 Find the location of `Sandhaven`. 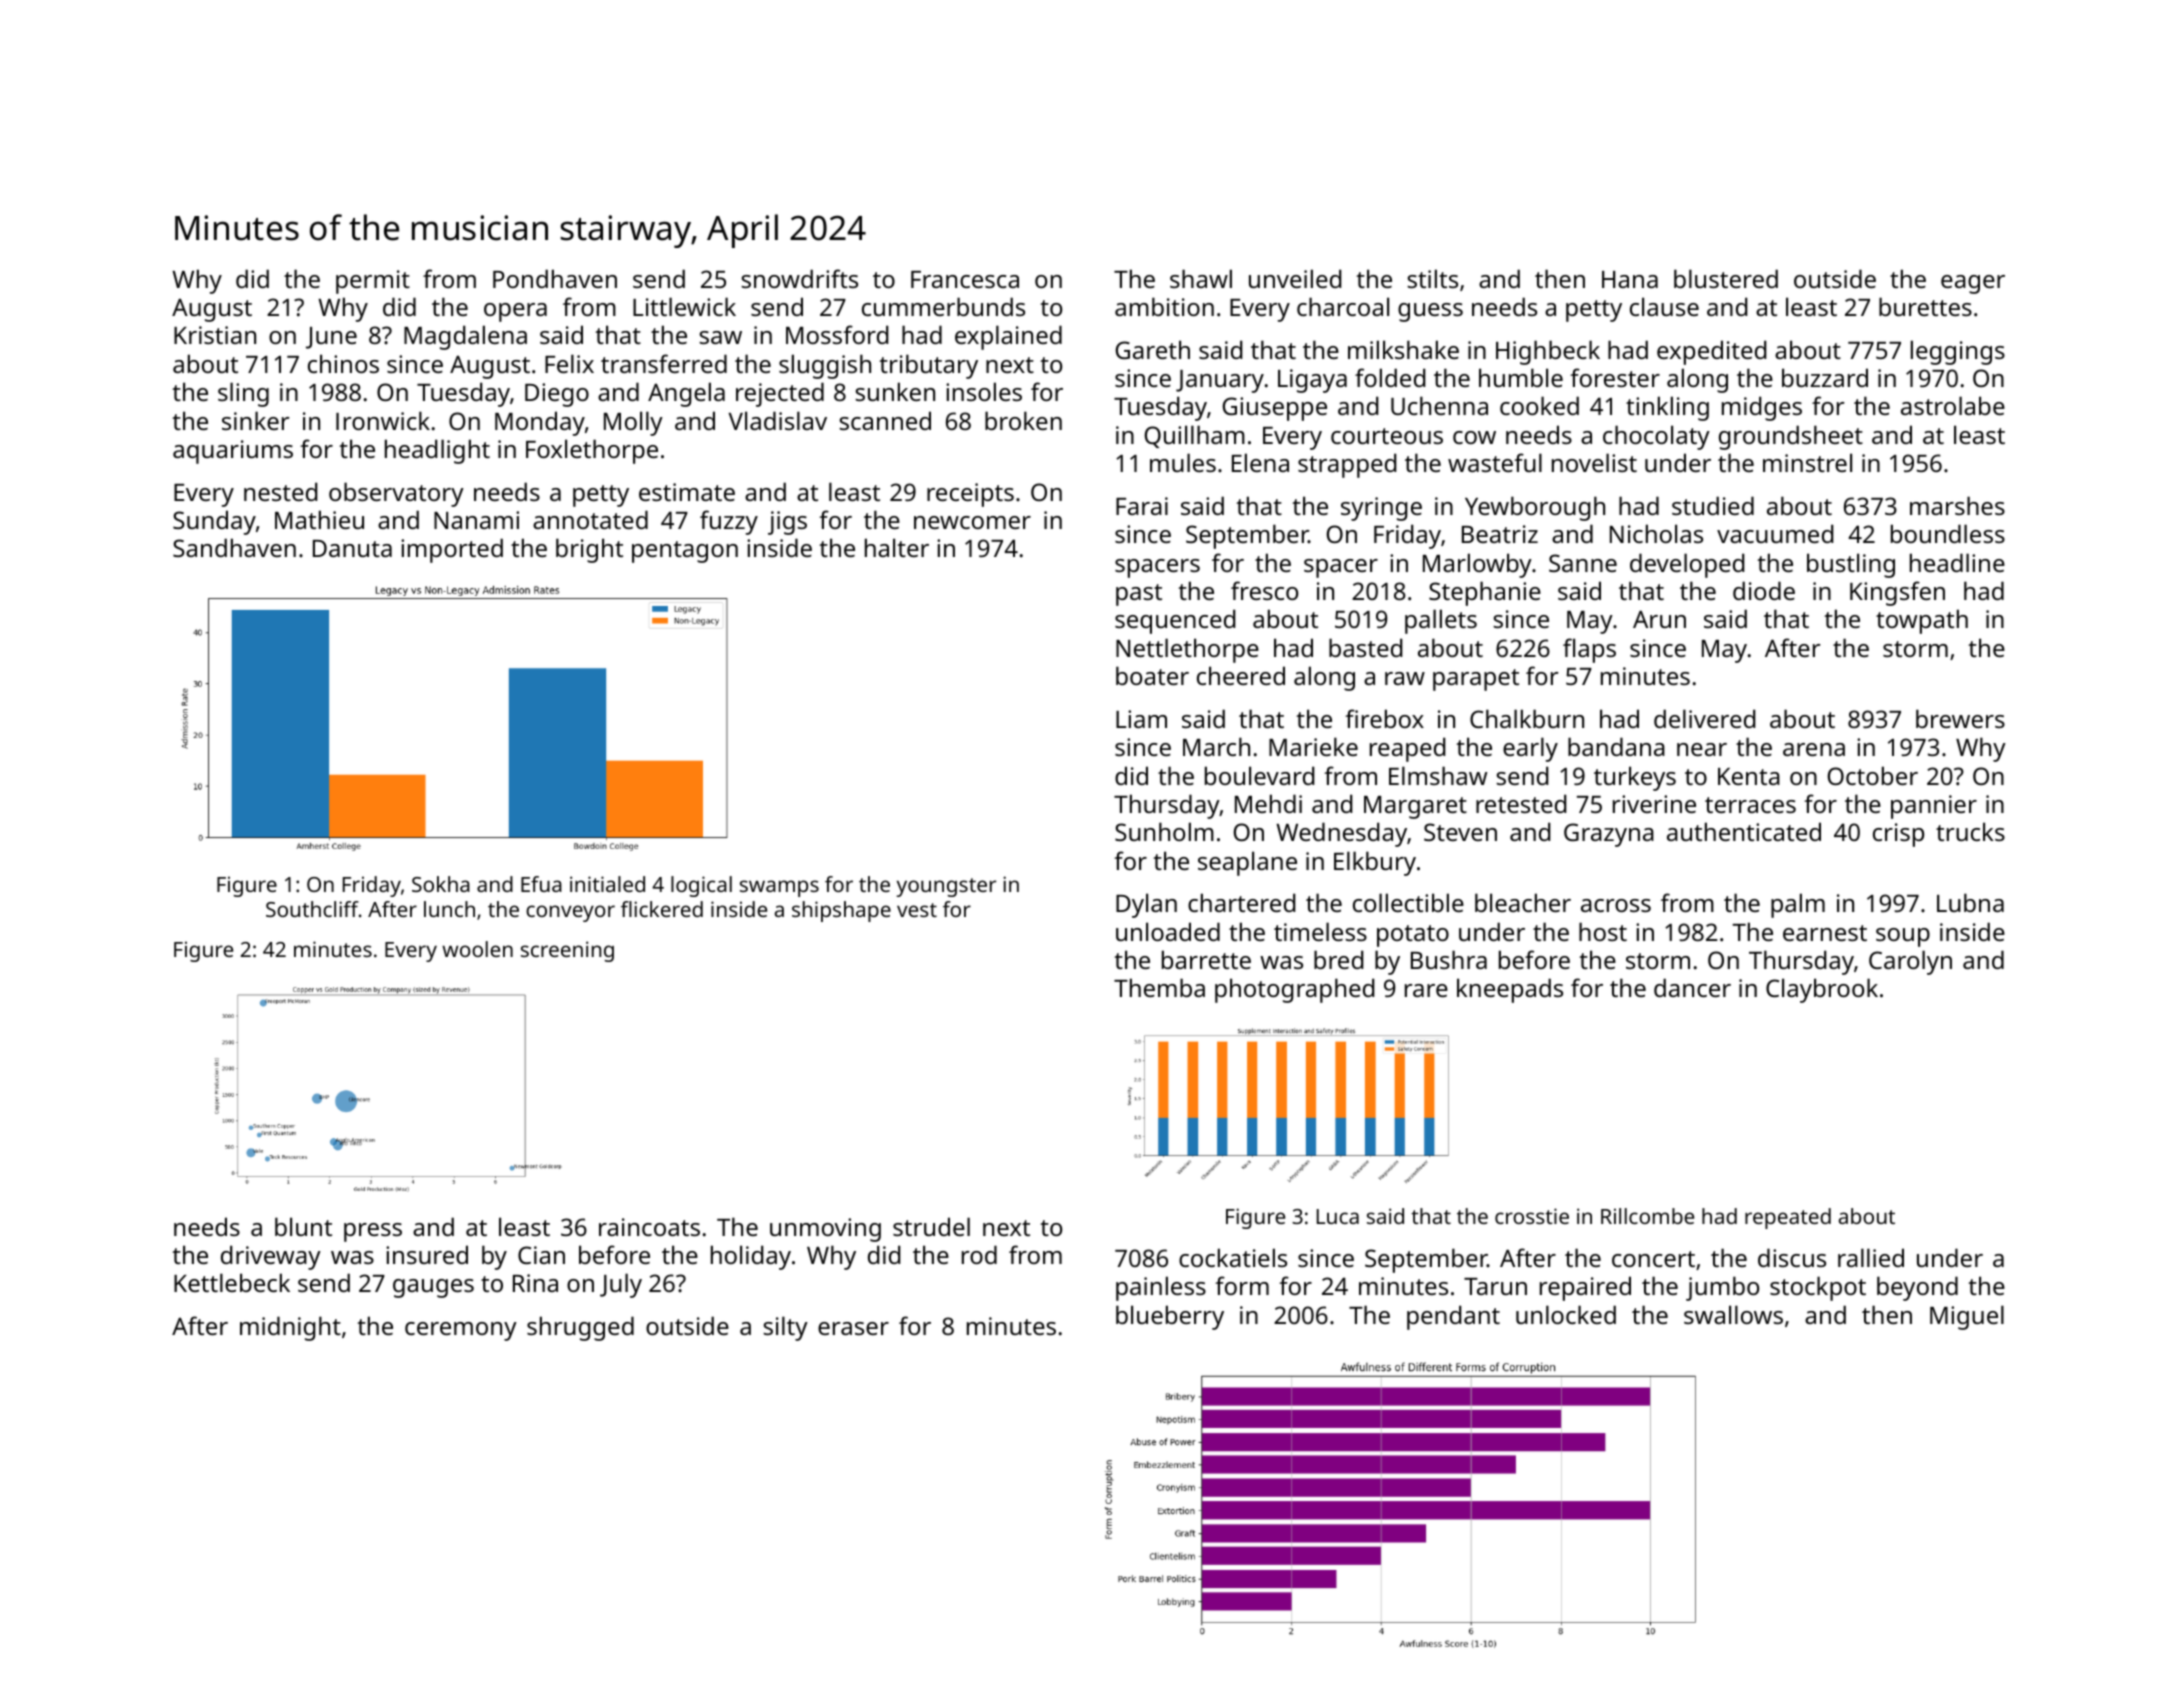

Sandhaven is located at coordinates (234, 547).
